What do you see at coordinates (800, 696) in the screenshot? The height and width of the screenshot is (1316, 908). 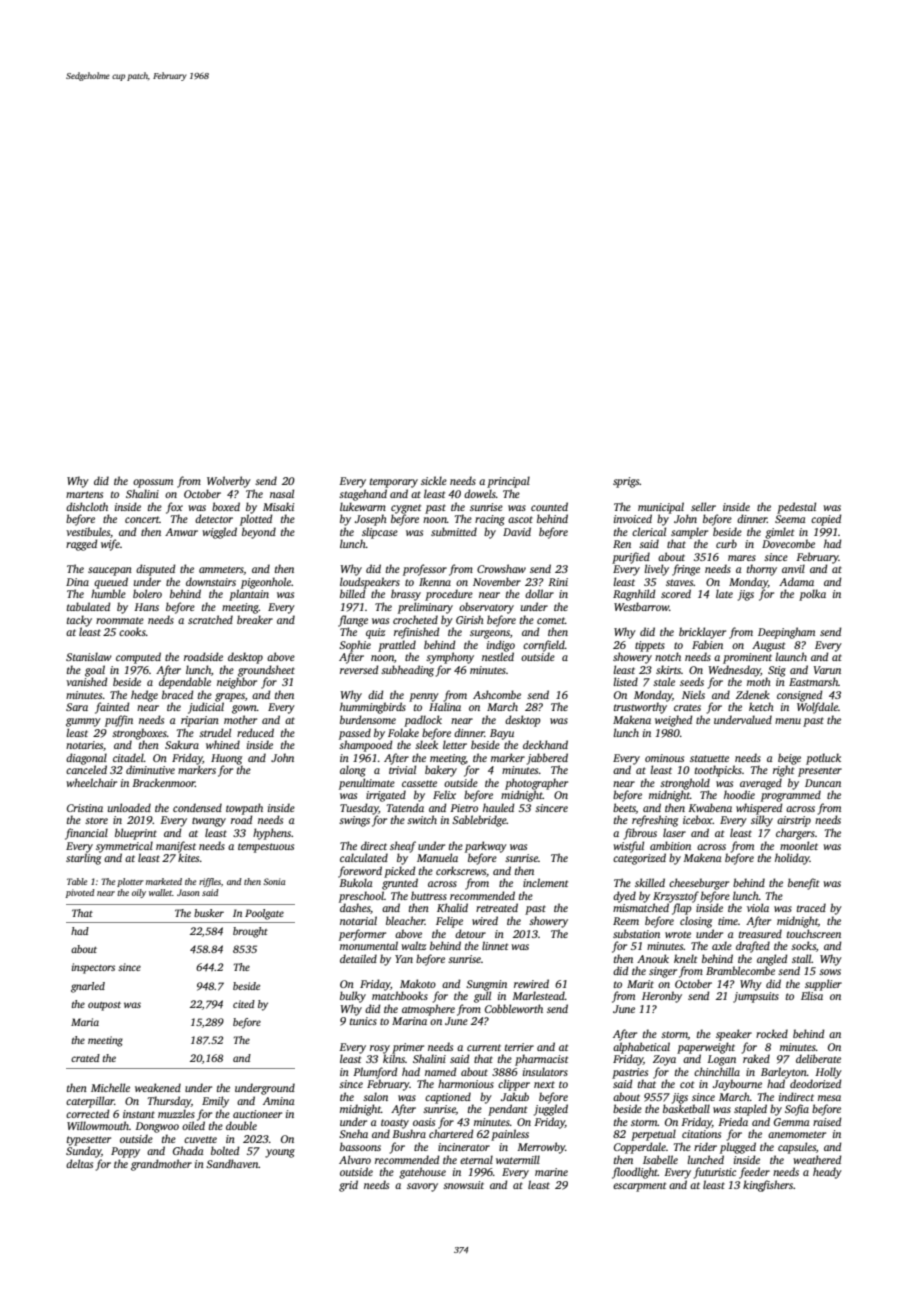 I see `consigned` at bounding box center [800, 696].
